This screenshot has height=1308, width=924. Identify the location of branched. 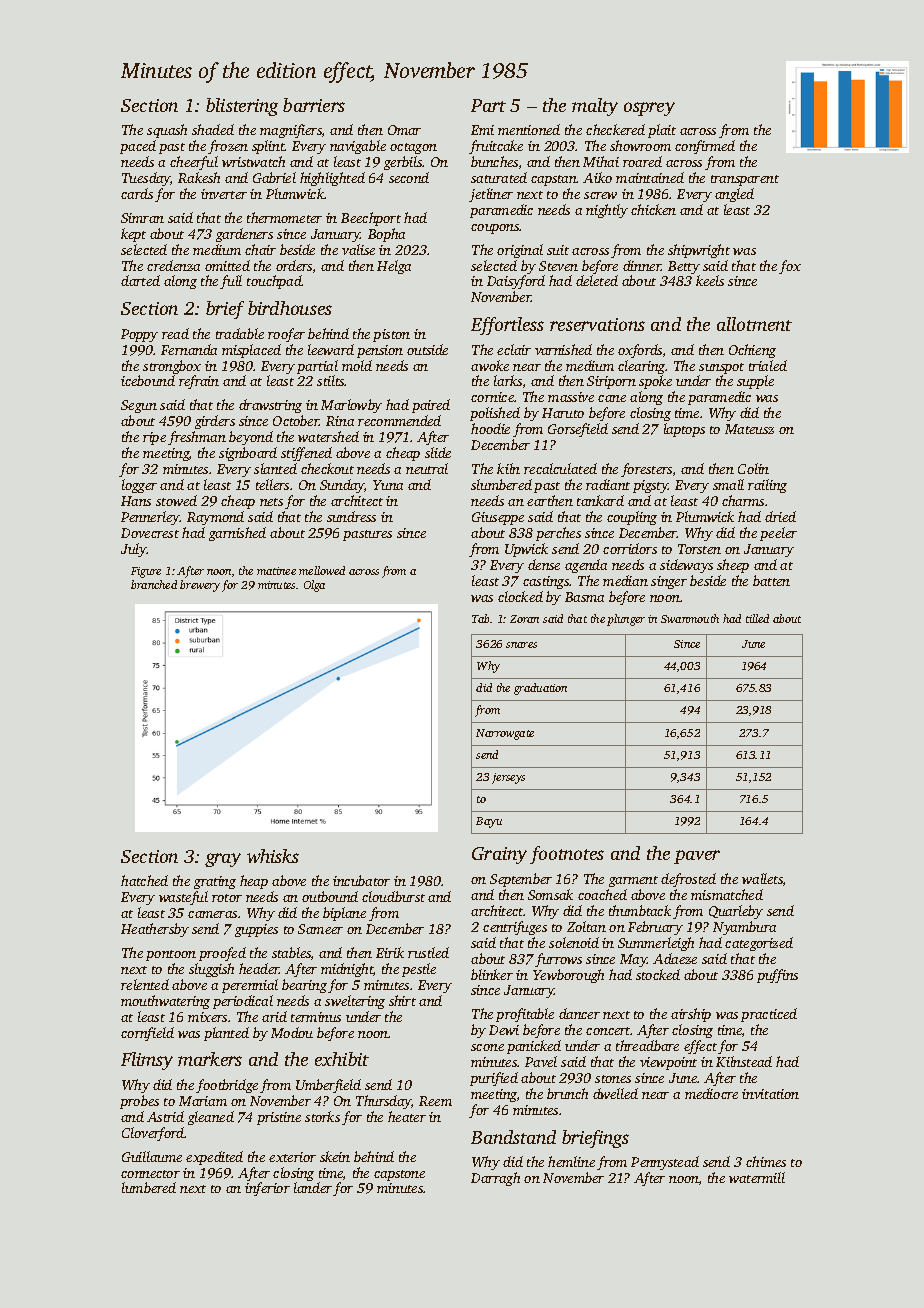
(154, 584).
